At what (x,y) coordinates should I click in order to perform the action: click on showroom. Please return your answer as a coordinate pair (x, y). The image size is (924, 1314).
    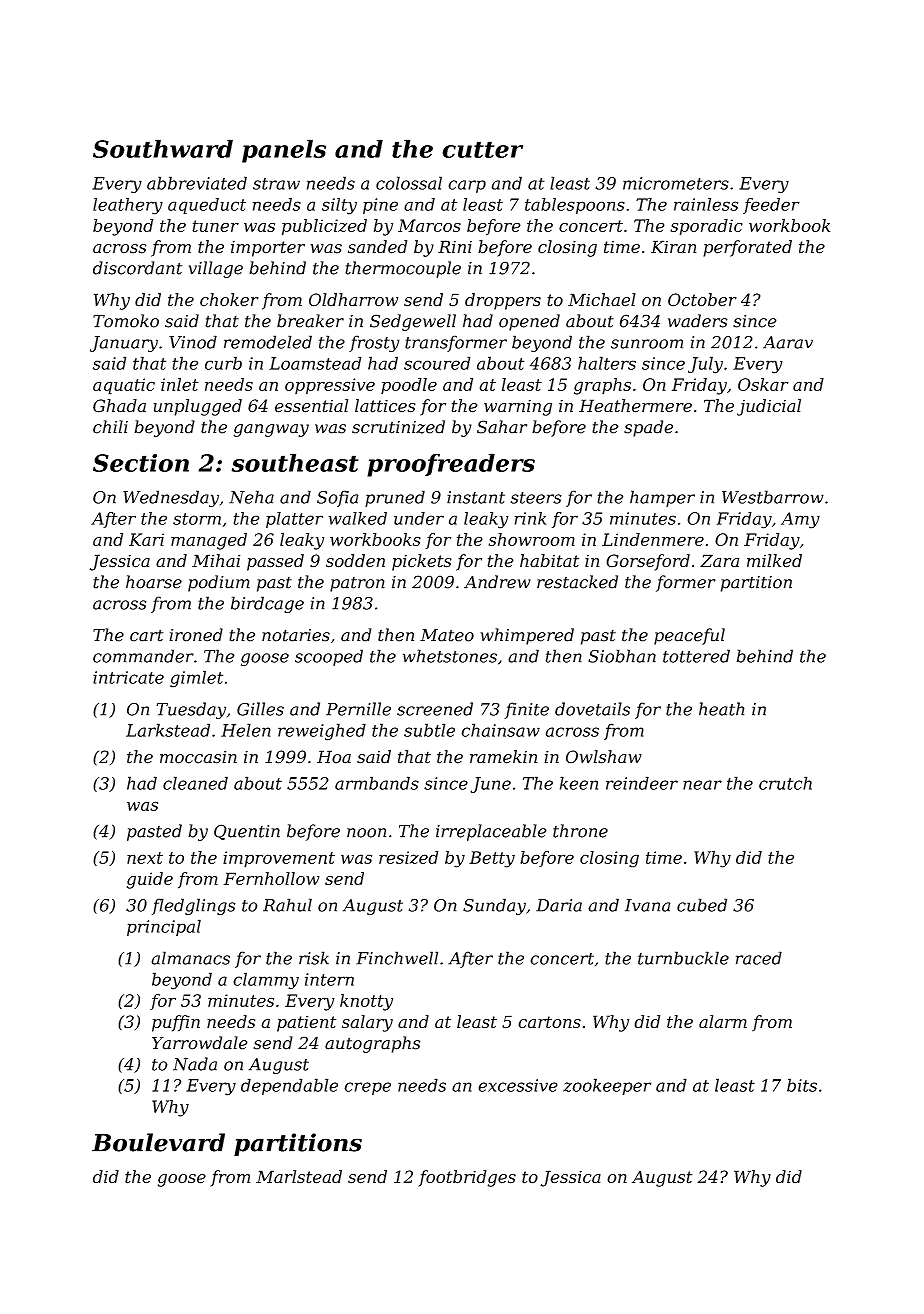
    Looking at the image, I should click on (531, 539).
